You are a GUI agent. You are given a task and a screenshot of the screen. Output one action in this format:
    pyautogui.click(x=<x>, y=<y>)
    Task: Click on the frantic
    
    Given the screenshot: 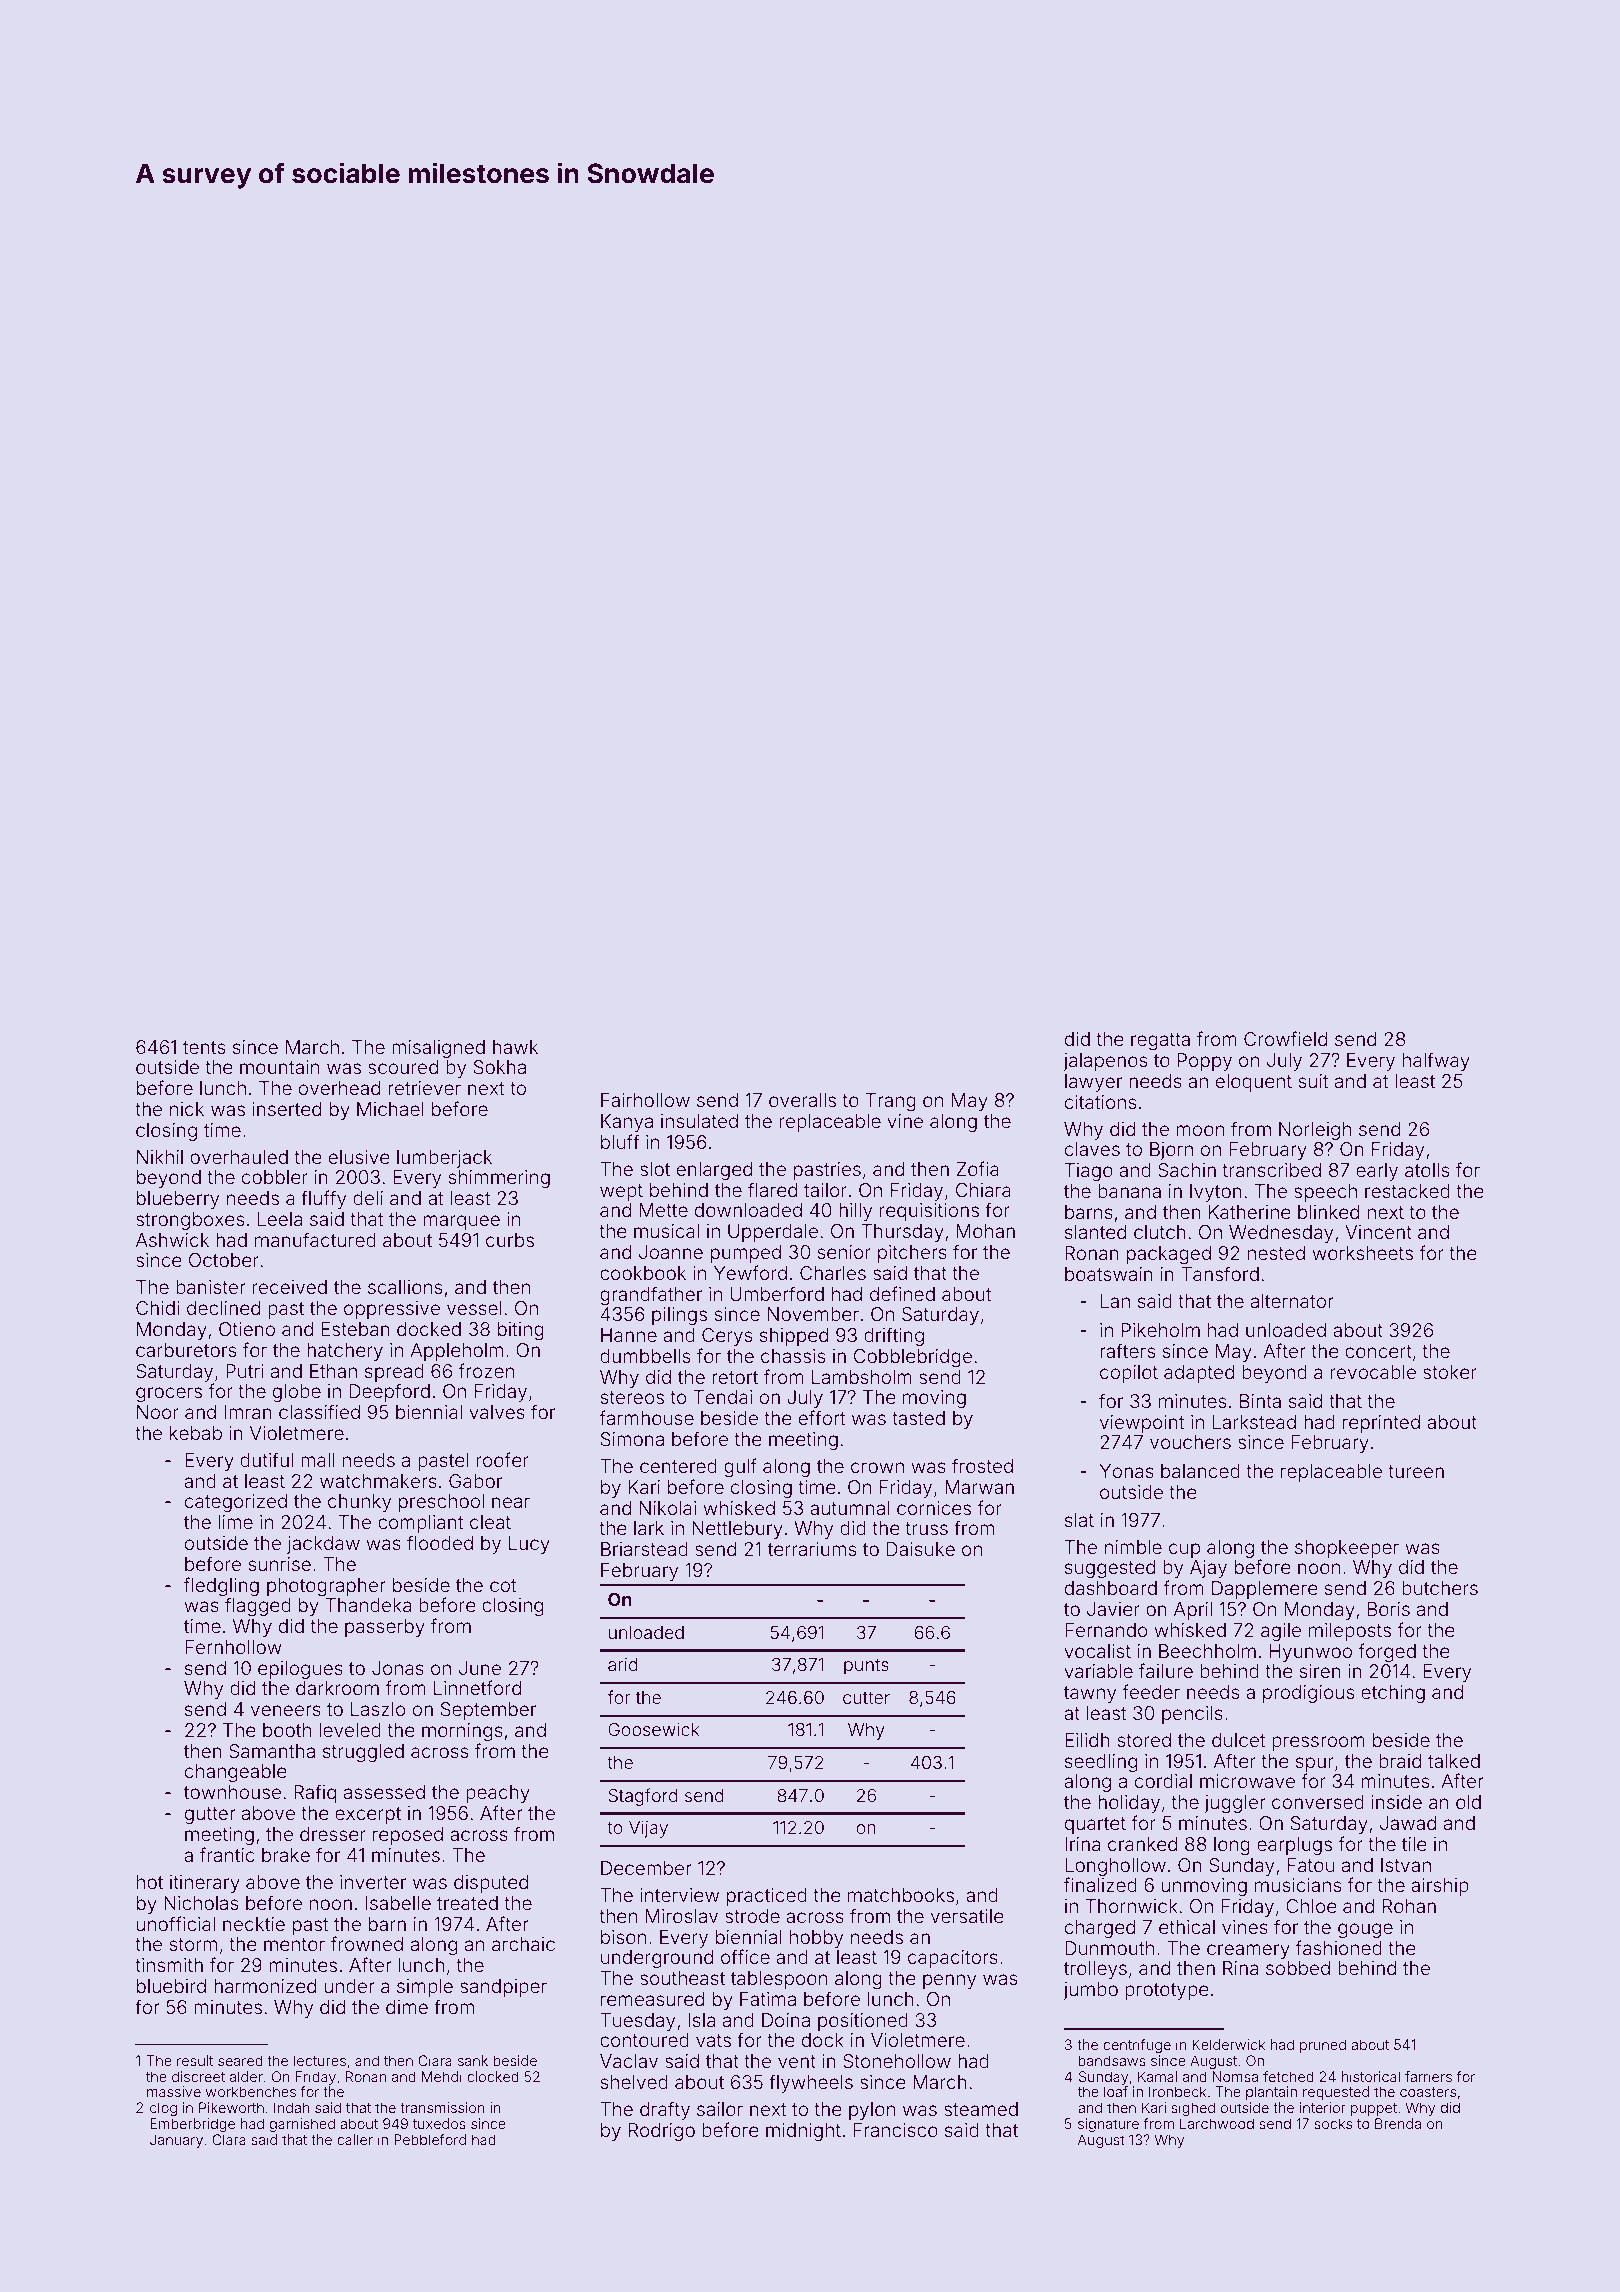 What is the action you would take?
    pyautogui.click(x=227, y=1854)
